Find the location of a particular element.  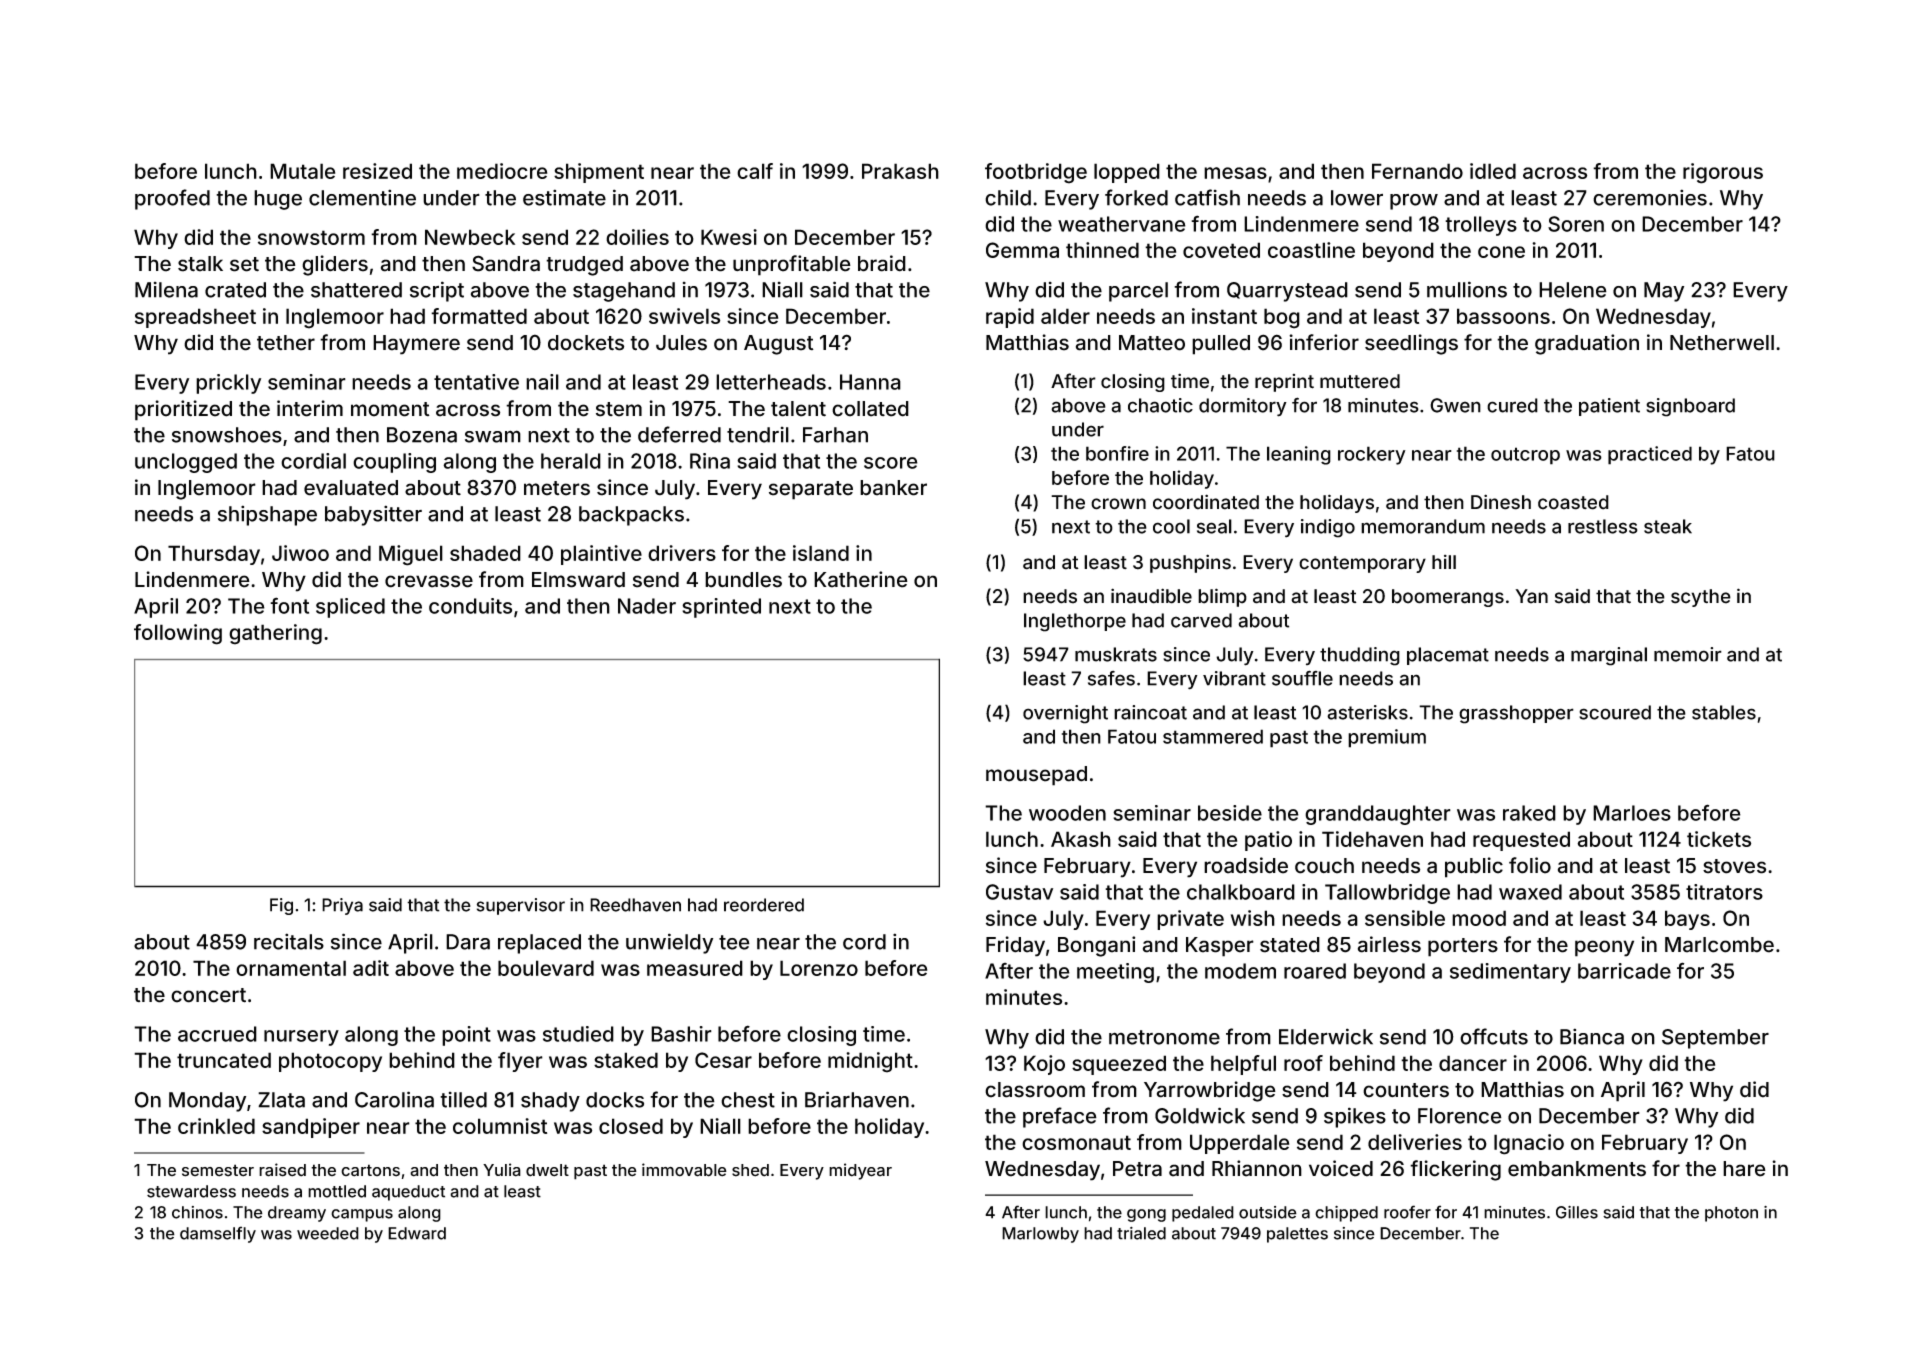

Briarhaven is located at coordinates (857, 1099).
